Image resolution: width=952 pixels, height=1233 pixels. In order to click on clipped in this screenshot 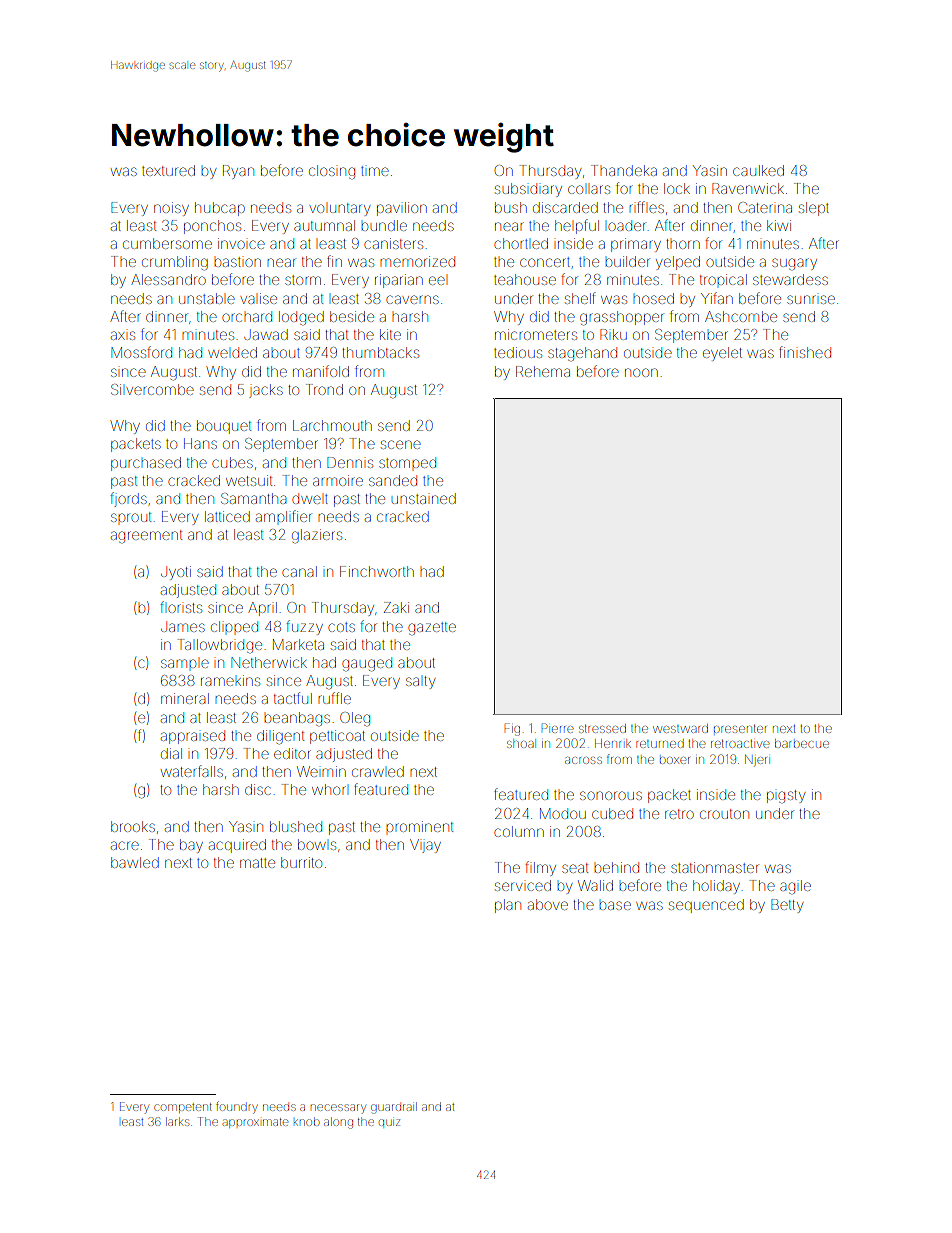, I will do `click(234, 626)`.
